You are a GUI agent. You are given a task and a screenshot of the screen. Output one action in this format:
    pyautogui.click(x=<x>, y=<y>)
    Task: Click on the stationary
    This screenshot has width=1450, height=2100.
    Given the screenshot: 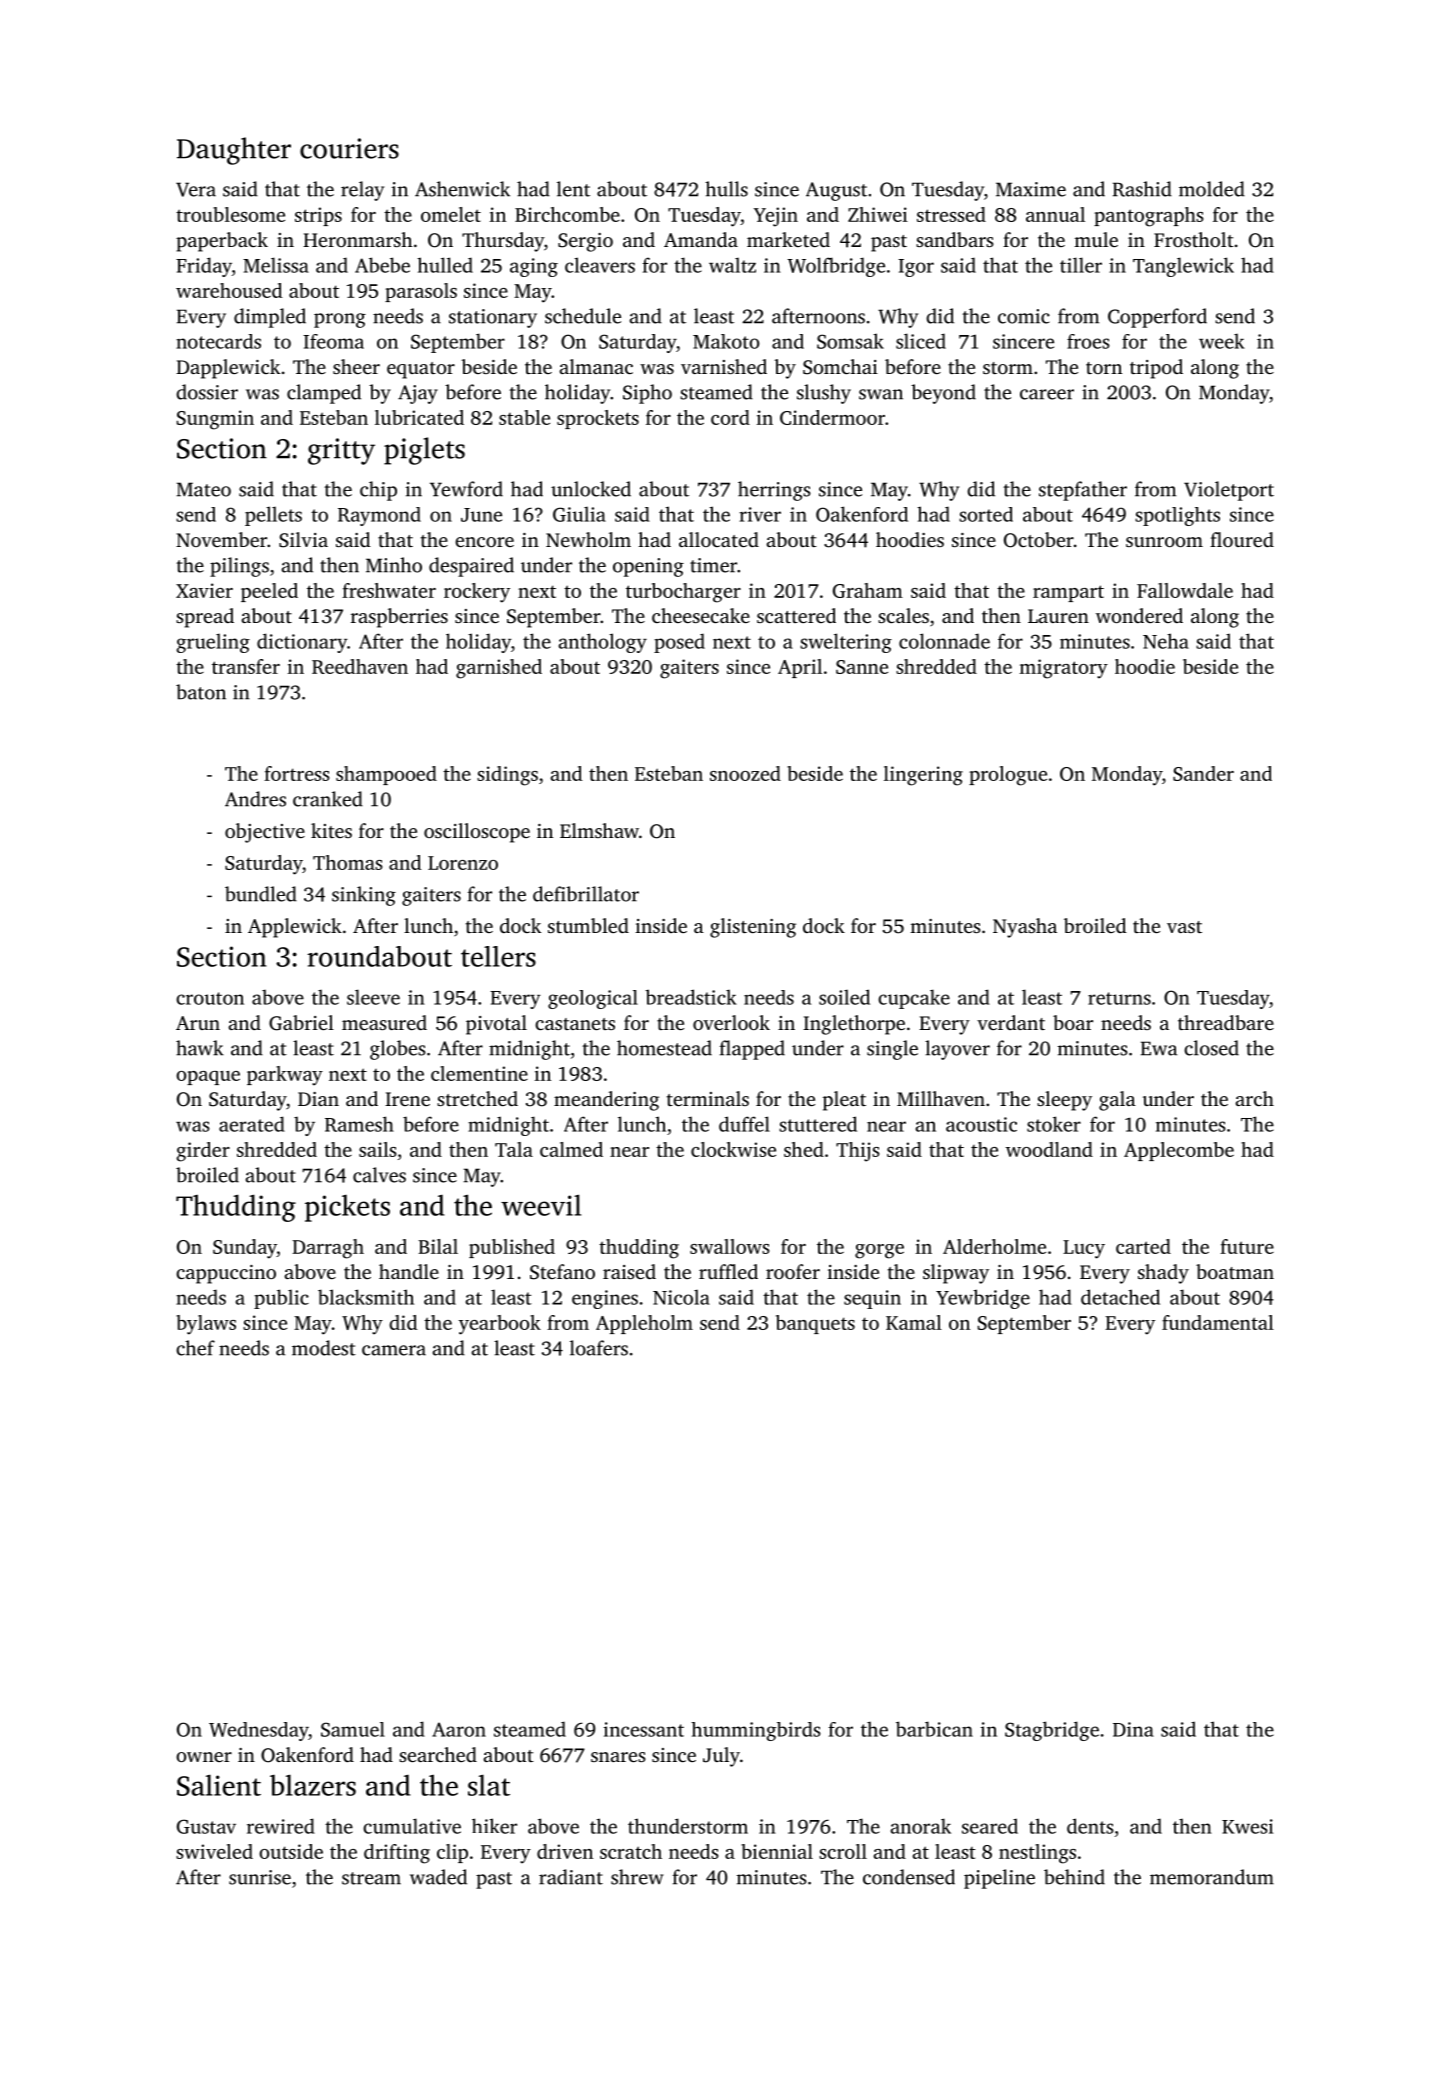 What is the action you would take?
    pyautogui.click(x=493, y=318)
